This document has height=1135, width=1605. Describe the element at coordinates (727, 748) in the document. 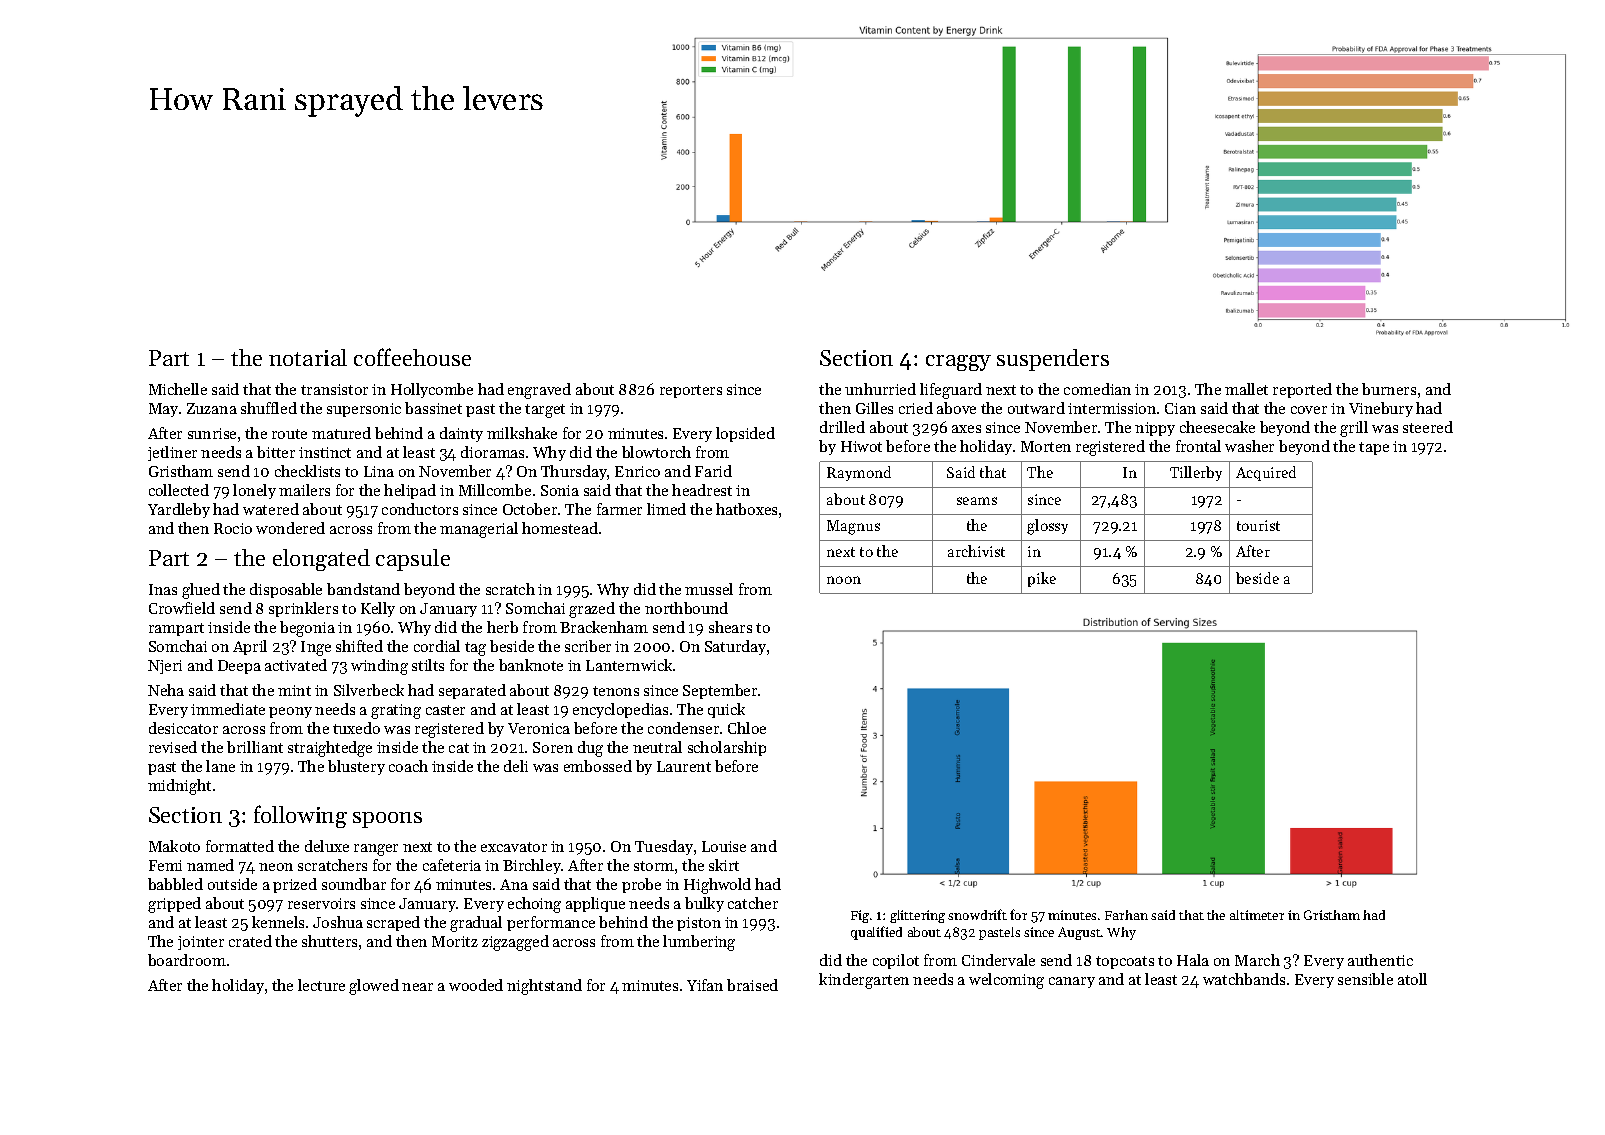

I see `scholarship` at that location.
